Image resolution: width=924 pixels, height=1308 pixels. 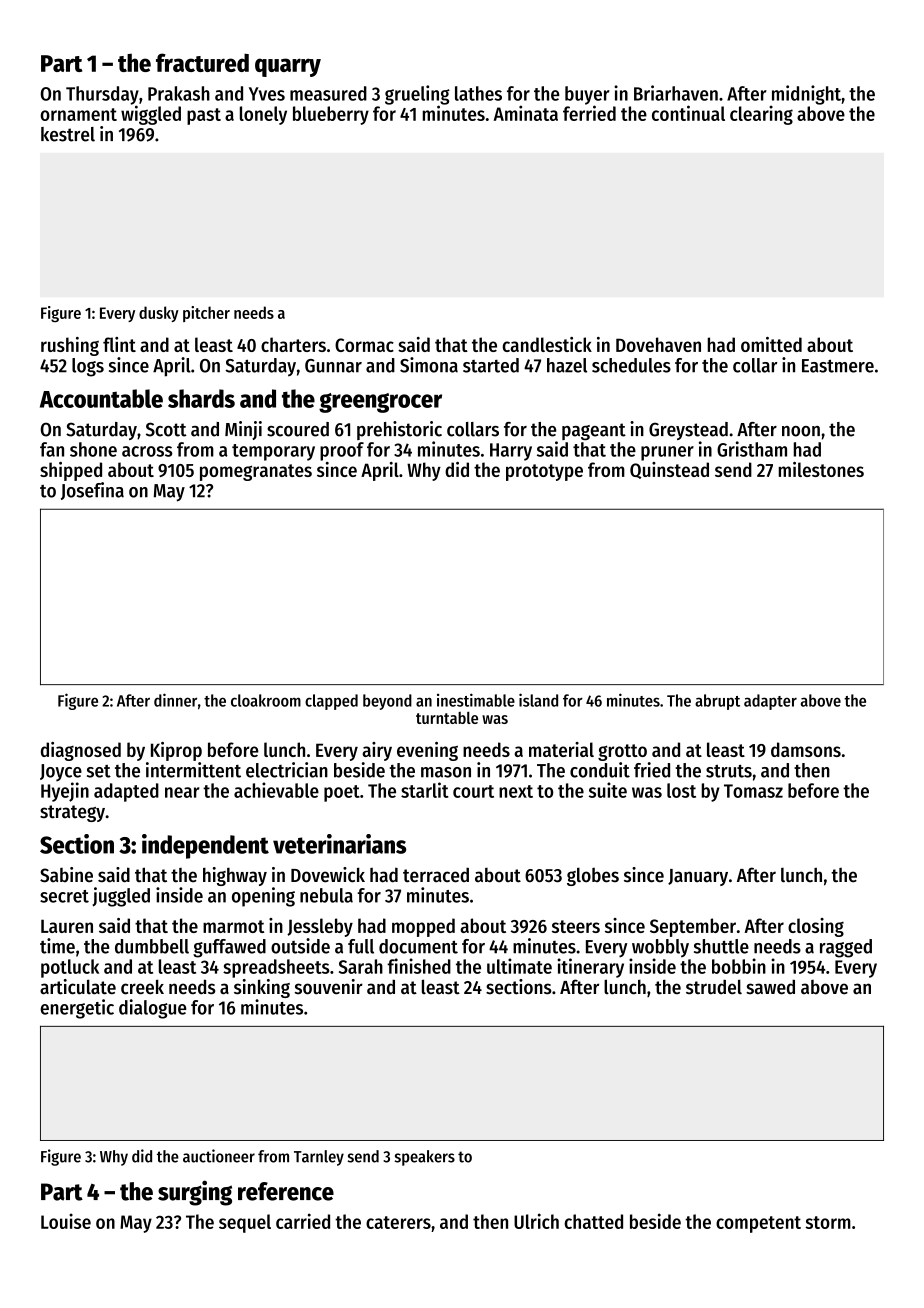 What do you see at coordinates (770, 702) in the screenshot?
I see `adapter` at bounding box center [770, 702].
